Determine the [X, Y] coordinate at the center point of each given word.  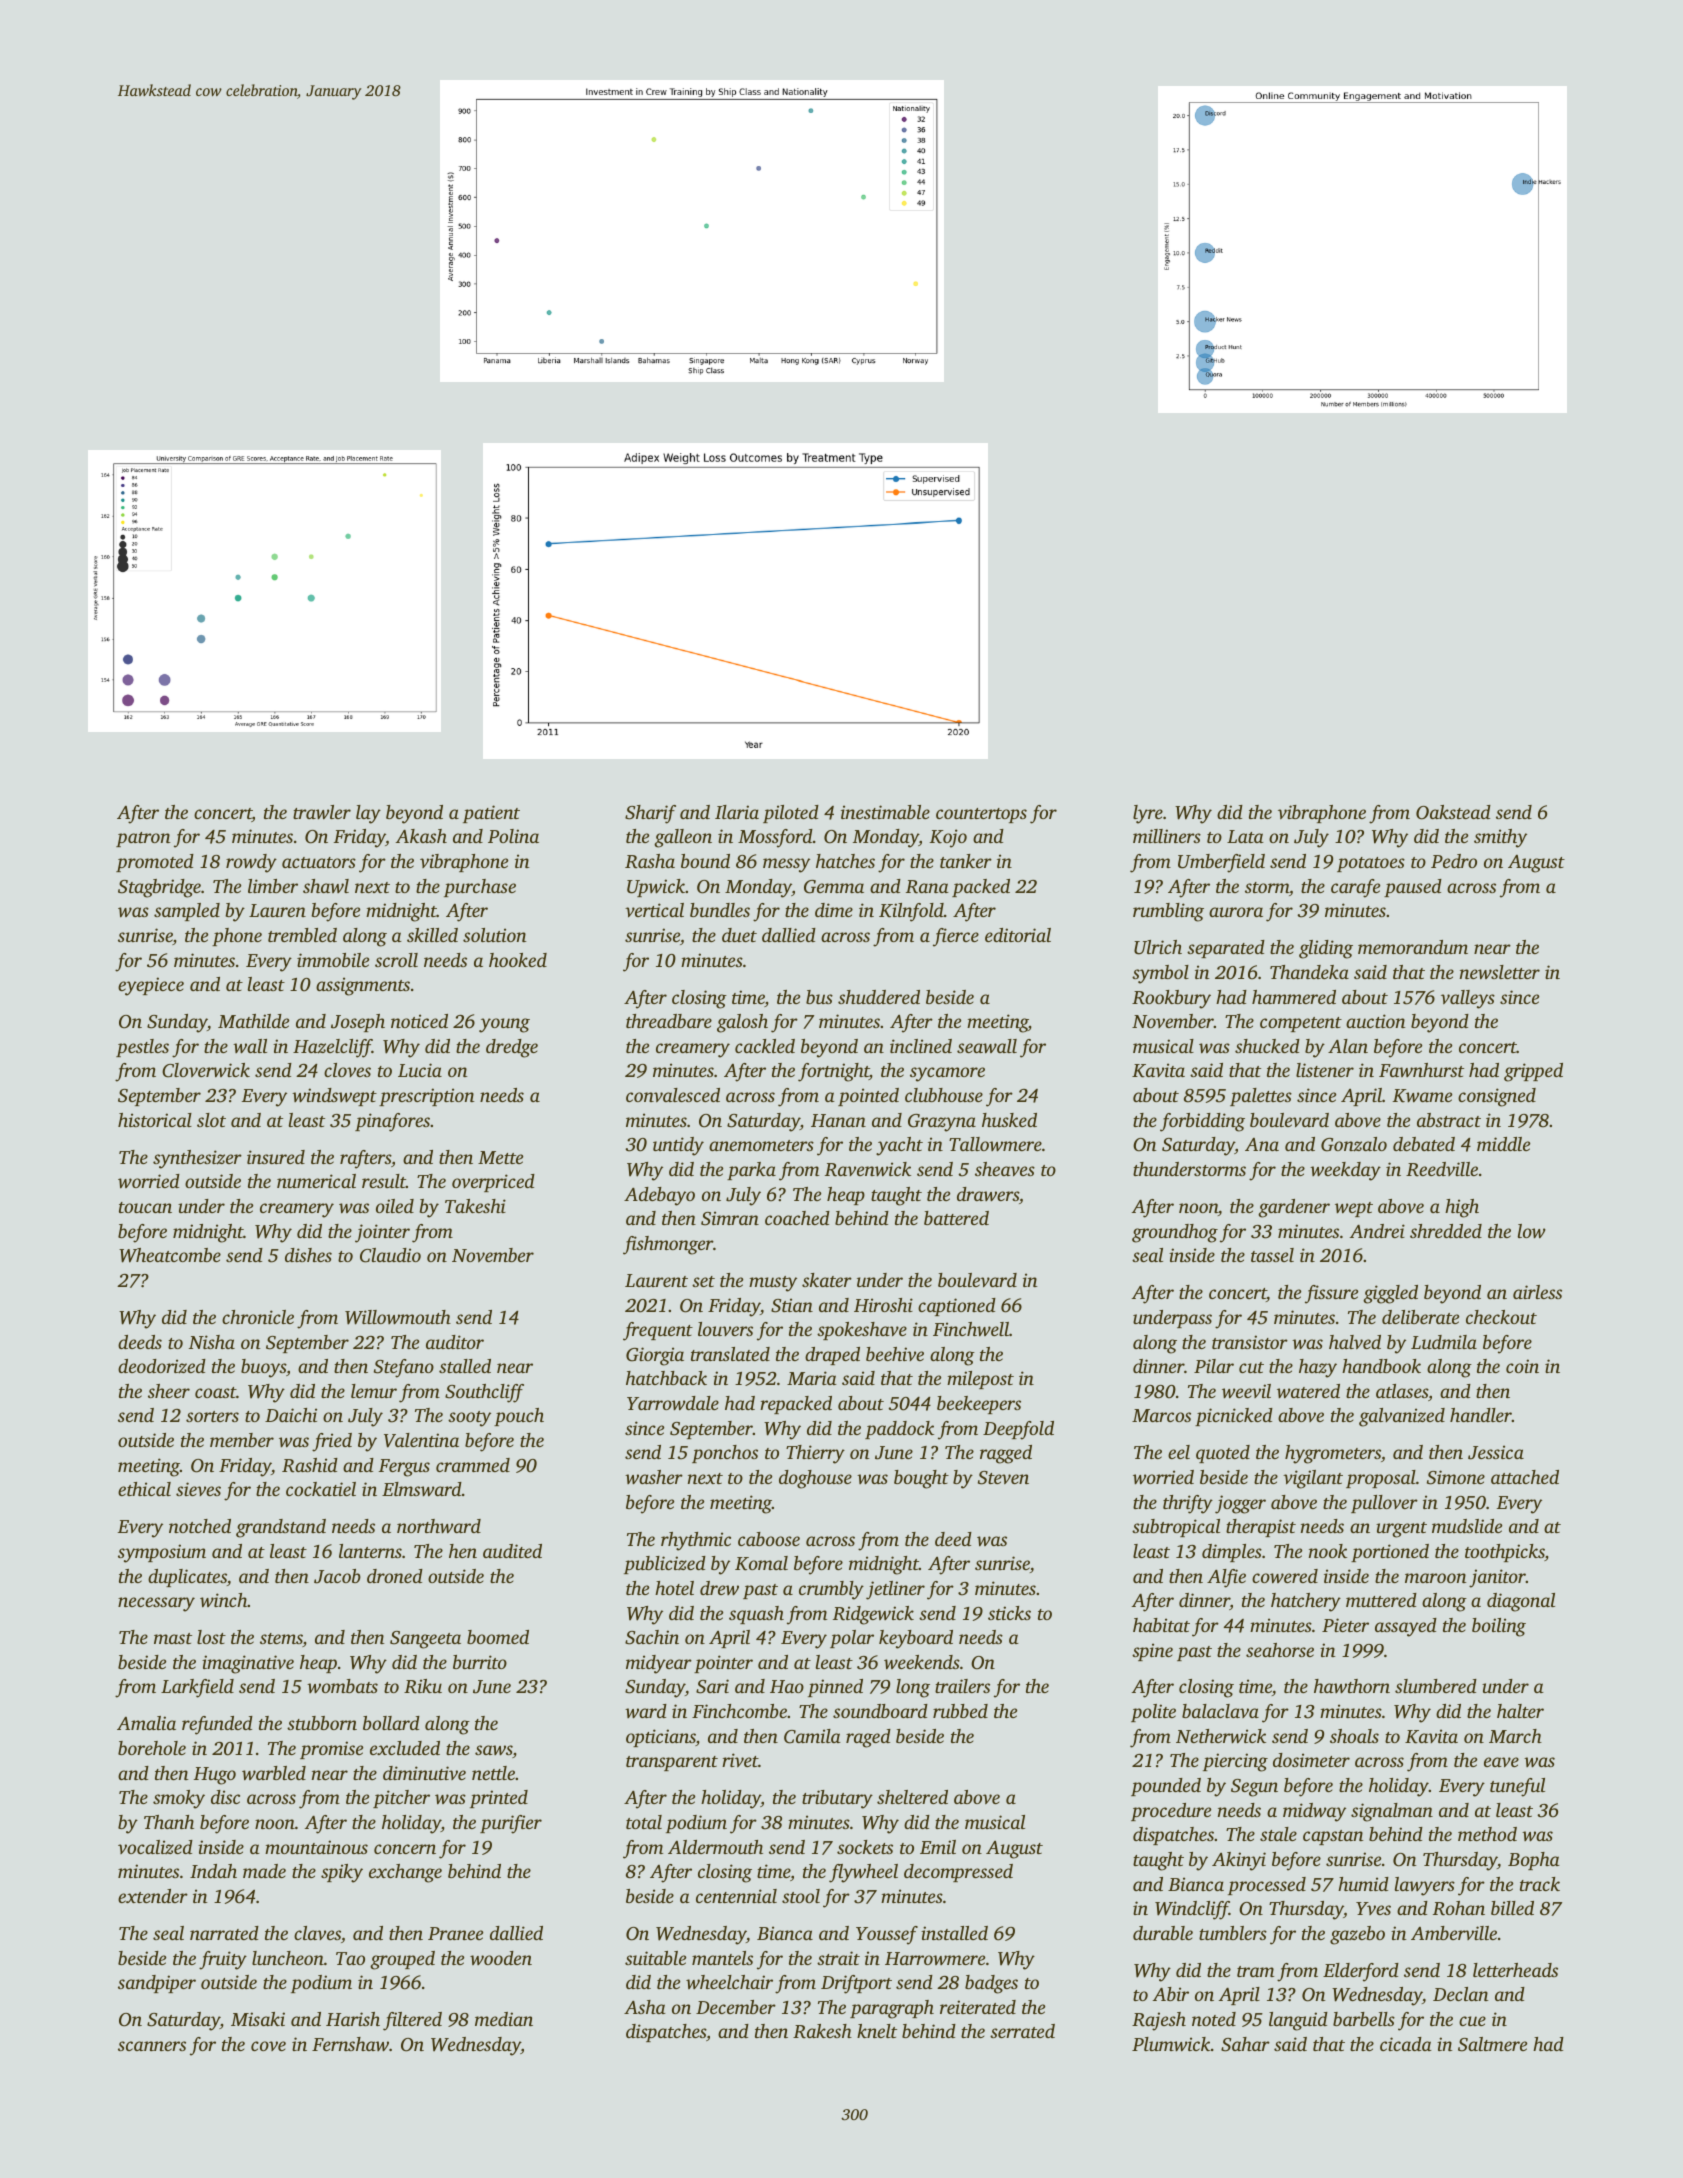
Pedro [1454, 861]
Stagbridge [159, 888]
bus [819, 997]
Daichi [291, 1415]
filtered [412, 2021]
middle [1503, 1144]
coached [797, 1218]
